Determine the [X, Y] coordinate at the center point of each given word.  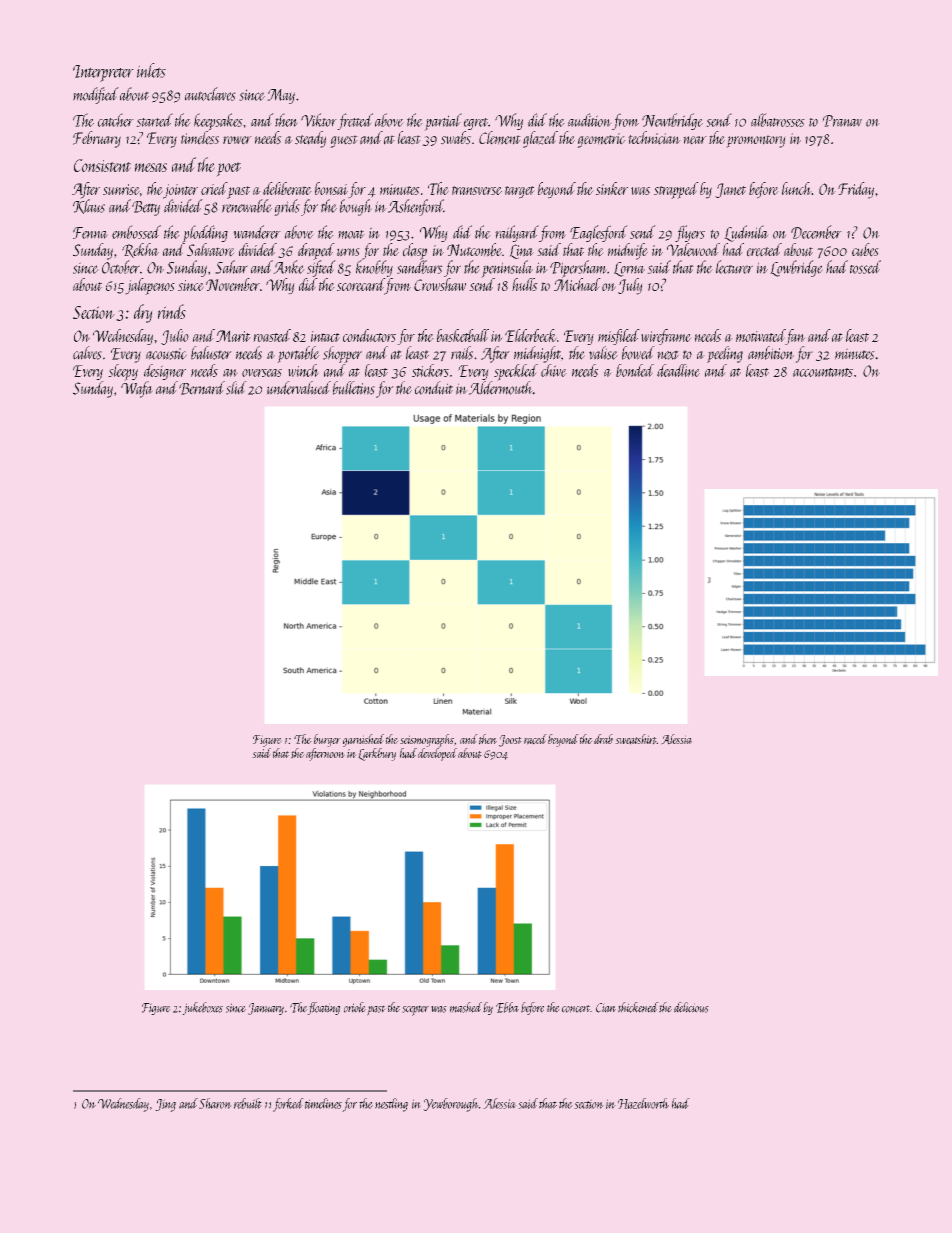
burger [327, 740]
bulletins [354, 388]
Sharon [215, 1103]
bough [356, 207]
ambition [771, 353]
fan [796, 337]
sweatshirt [636, 739]
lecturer [734, 267]
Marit [233, 336]
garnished [363, 740]
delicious [691, 1007]
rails [462, 353]
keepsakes [218, 122]
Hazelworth [643, 1103]
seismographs [427, 741]
